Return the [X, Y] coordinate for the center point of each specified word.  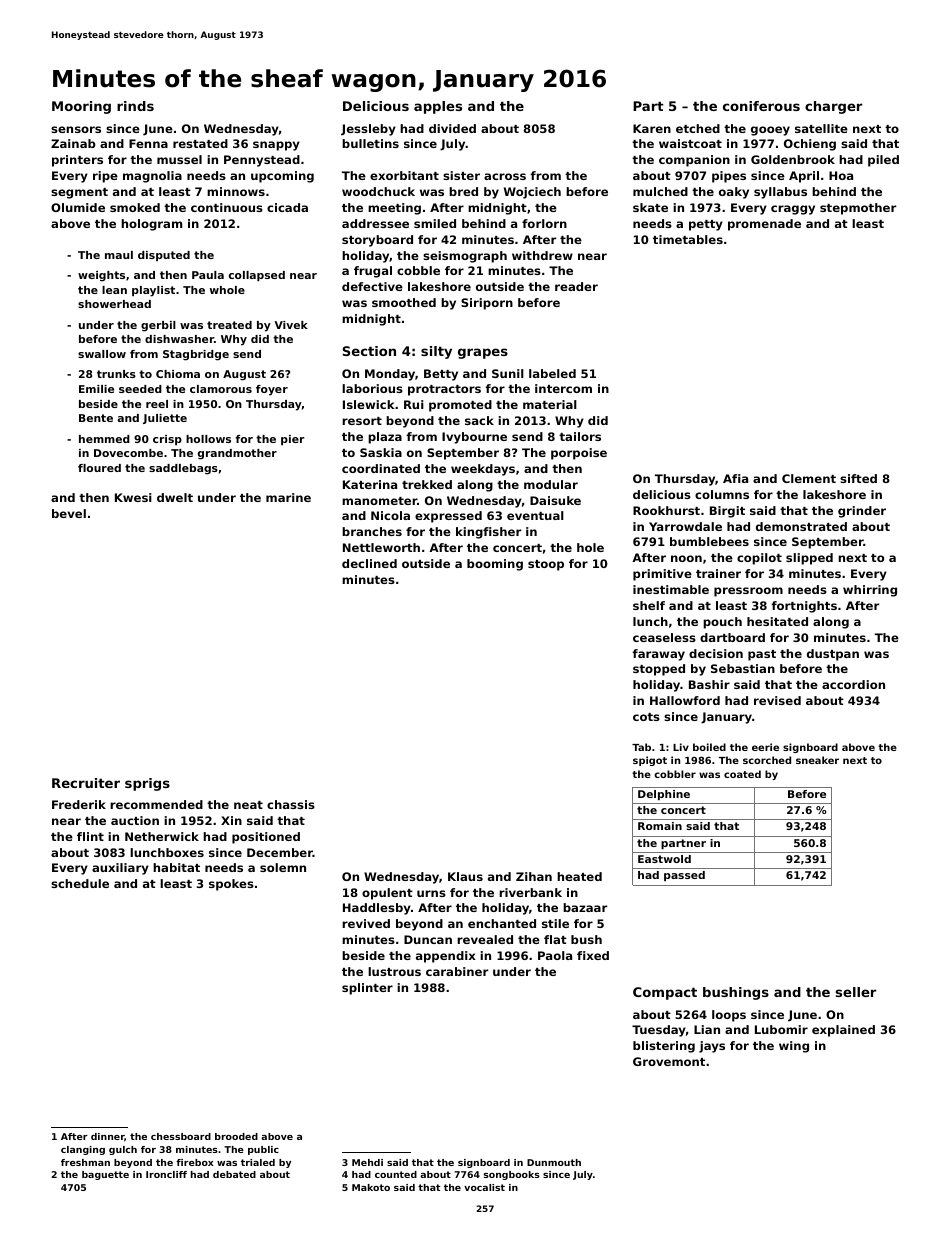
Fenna [148, 143]
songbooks [512, 1175]
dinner [107, 1136]
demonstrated [801, 526]
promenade [764, 225]
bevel [69, 513]
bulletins [370, 143]
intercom [563, 388]
